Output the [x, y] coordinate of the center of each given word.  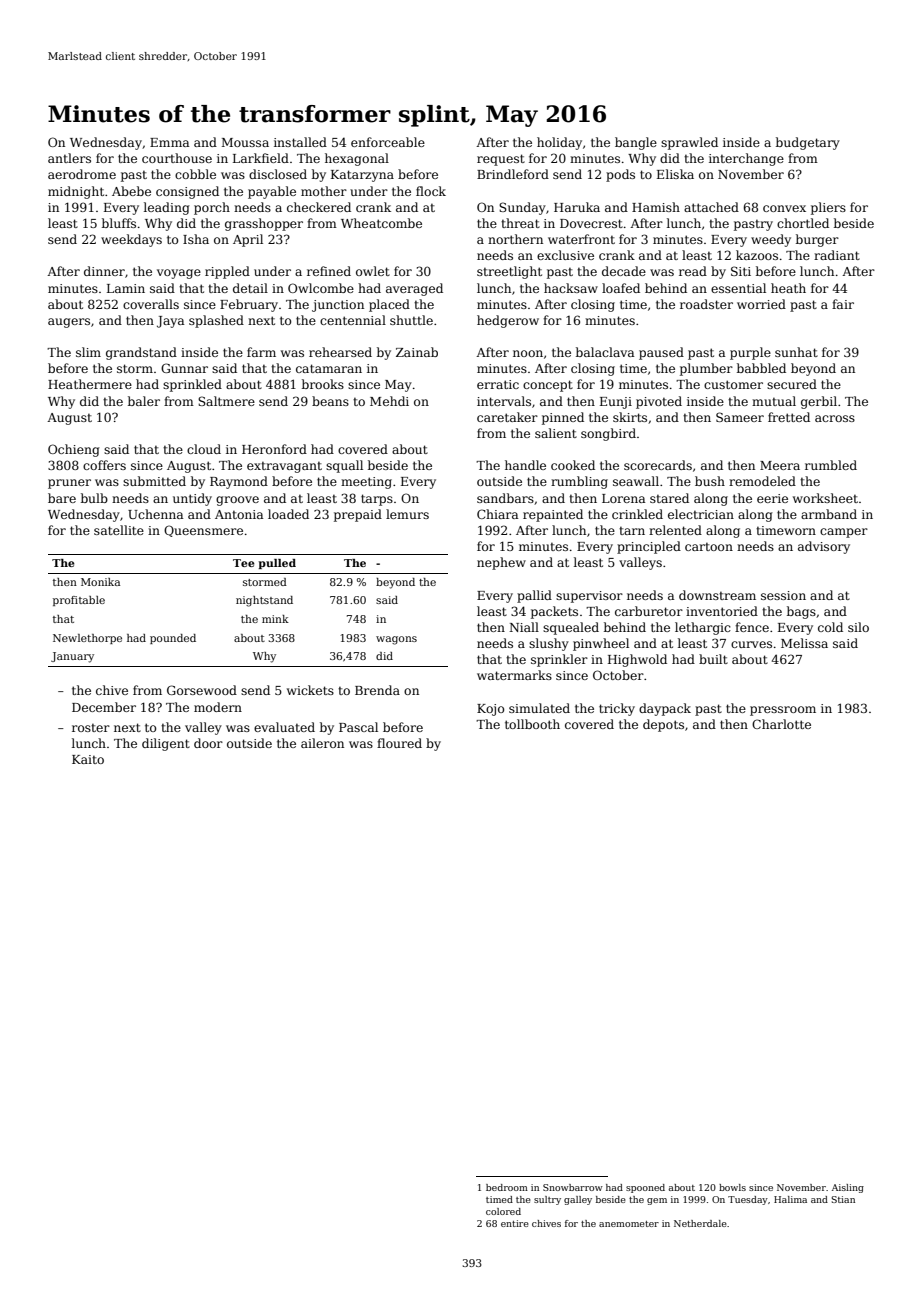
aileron [322, 743]
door [208, 743]
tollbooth [532, 724]
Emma [169, 142]
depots [663, 725]
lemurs [407, 514]
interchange [746, 159]
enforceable [388, 142]
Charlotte [781, 724]
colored [503, 1211]
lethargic [703, 628]
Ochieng [74, 450]
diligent [166, 744]
